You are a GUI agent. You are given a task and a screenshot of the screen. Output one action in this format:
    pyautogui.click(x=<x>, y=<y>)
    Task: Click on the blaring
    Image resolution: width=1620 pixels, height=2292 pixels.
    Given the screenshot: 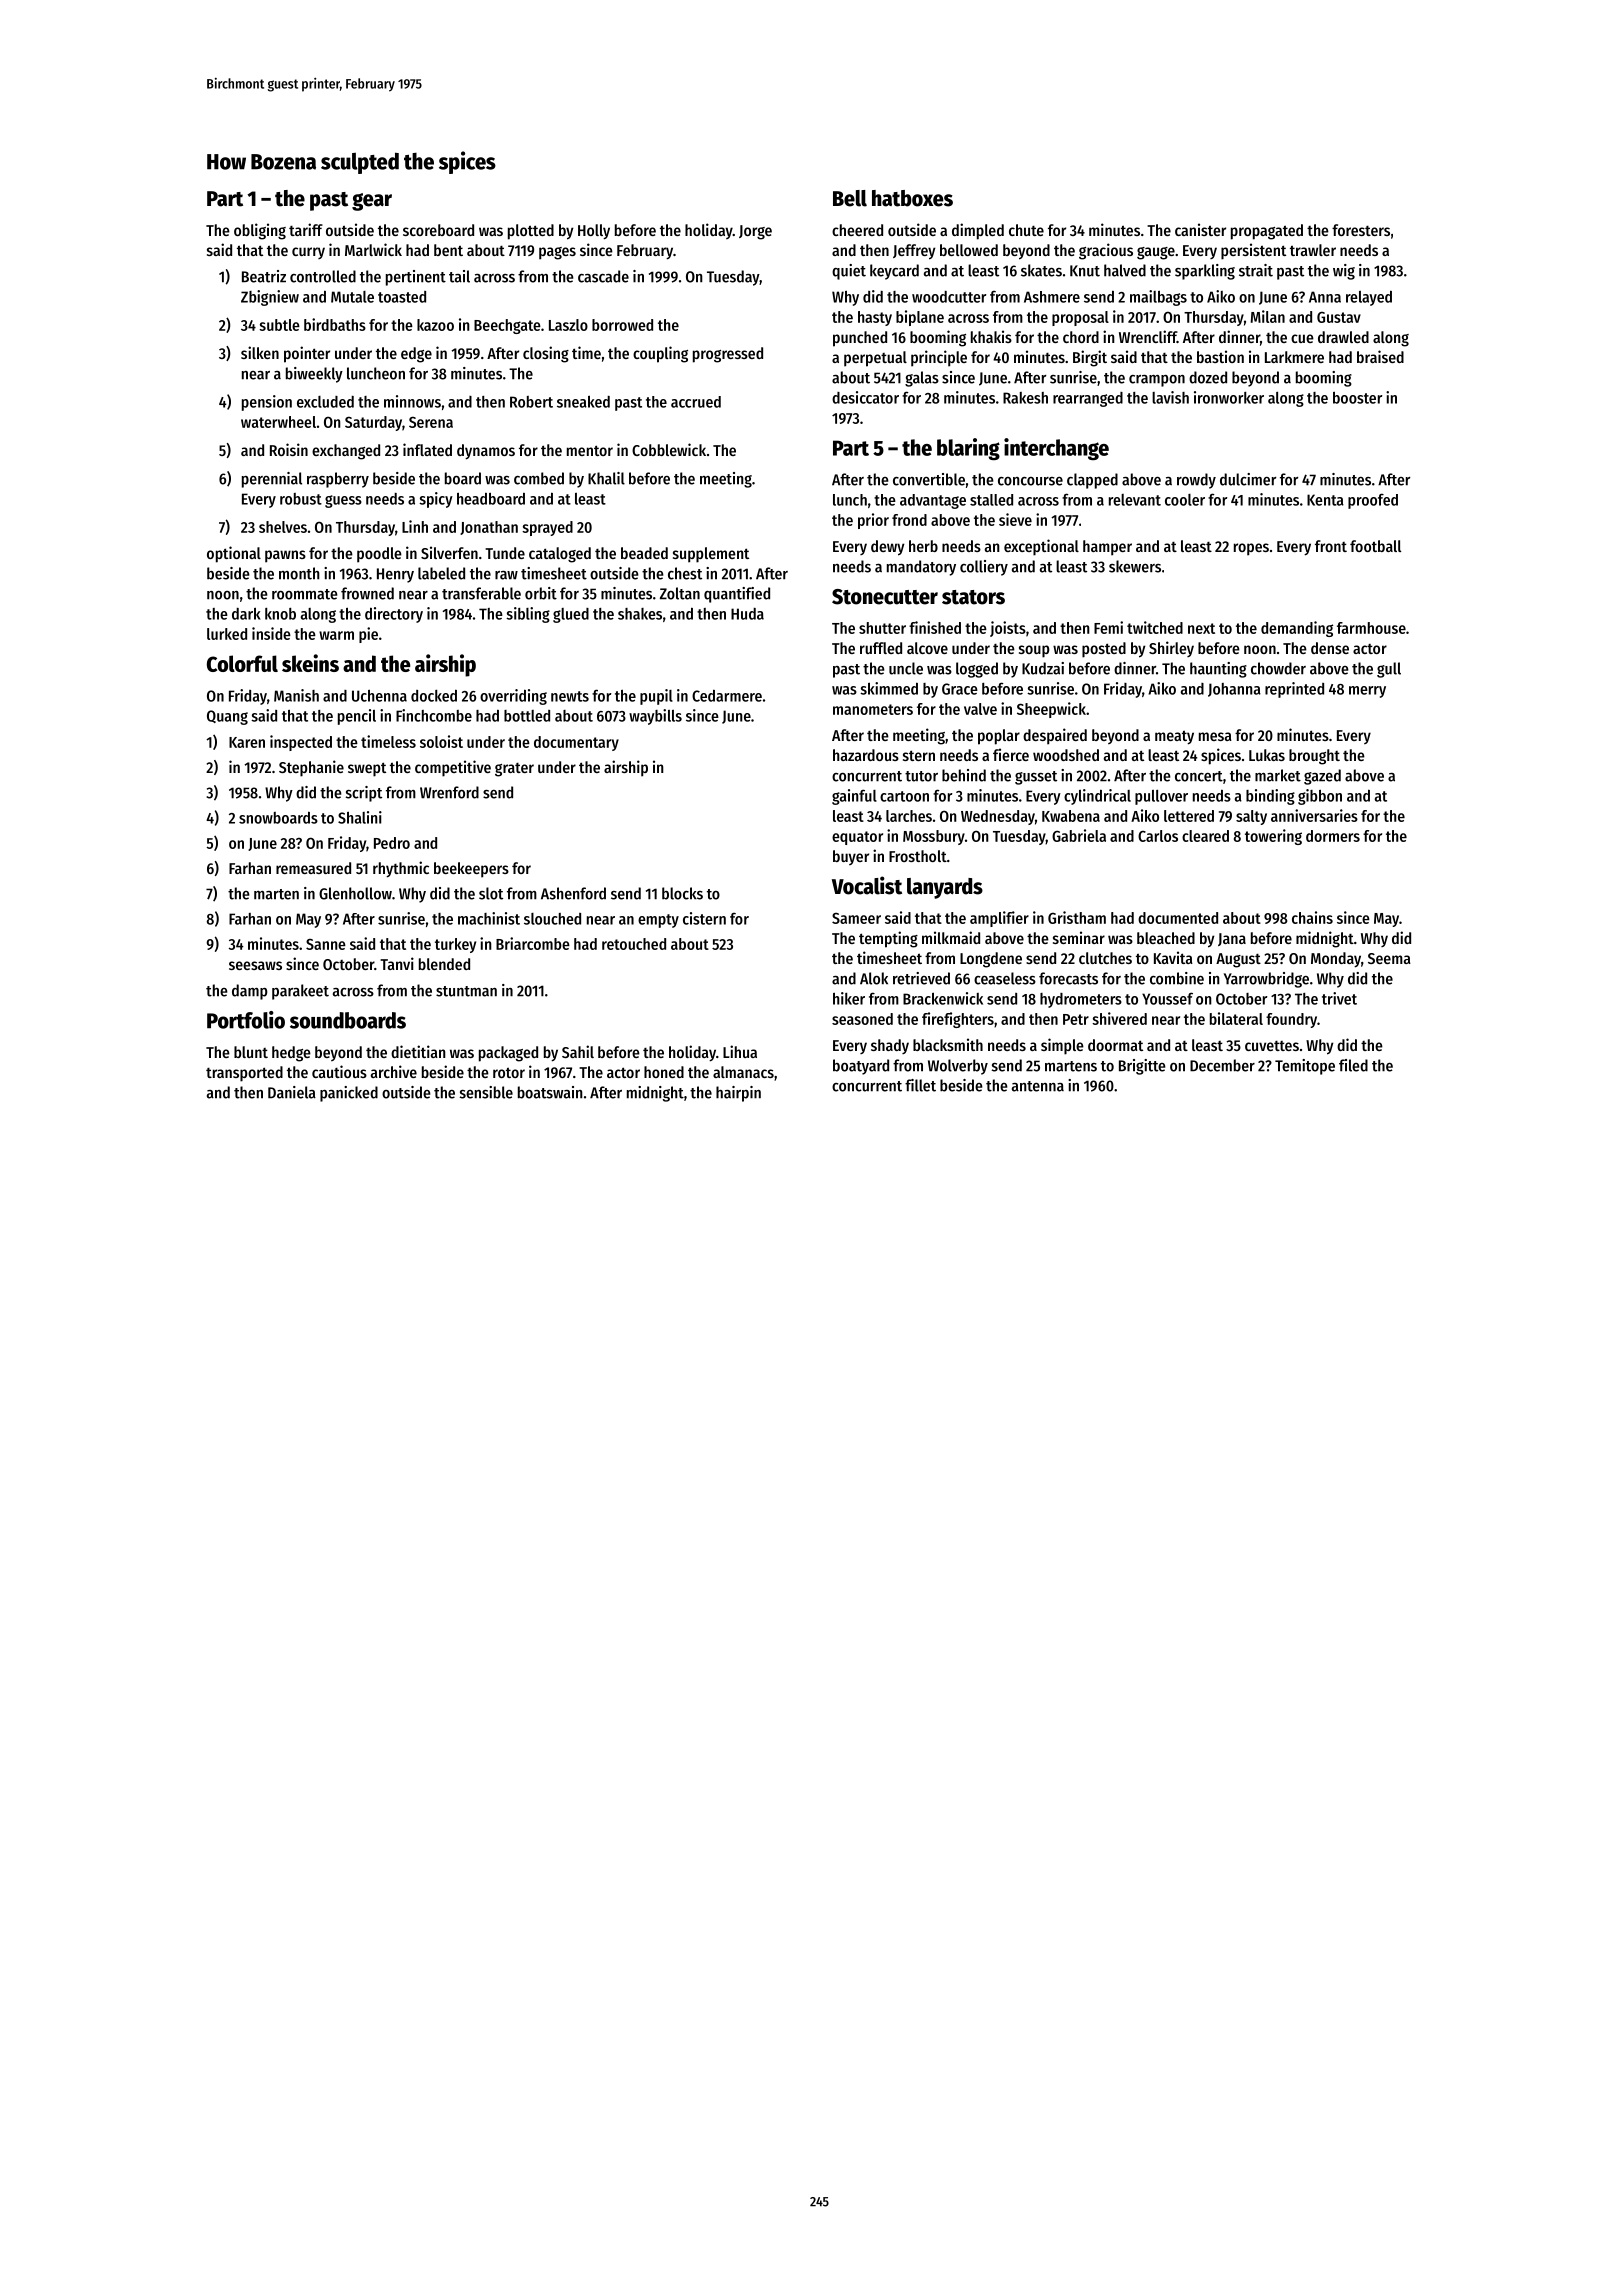 What is the action you would take?
    pyautogui.click(x=968, y=449)
